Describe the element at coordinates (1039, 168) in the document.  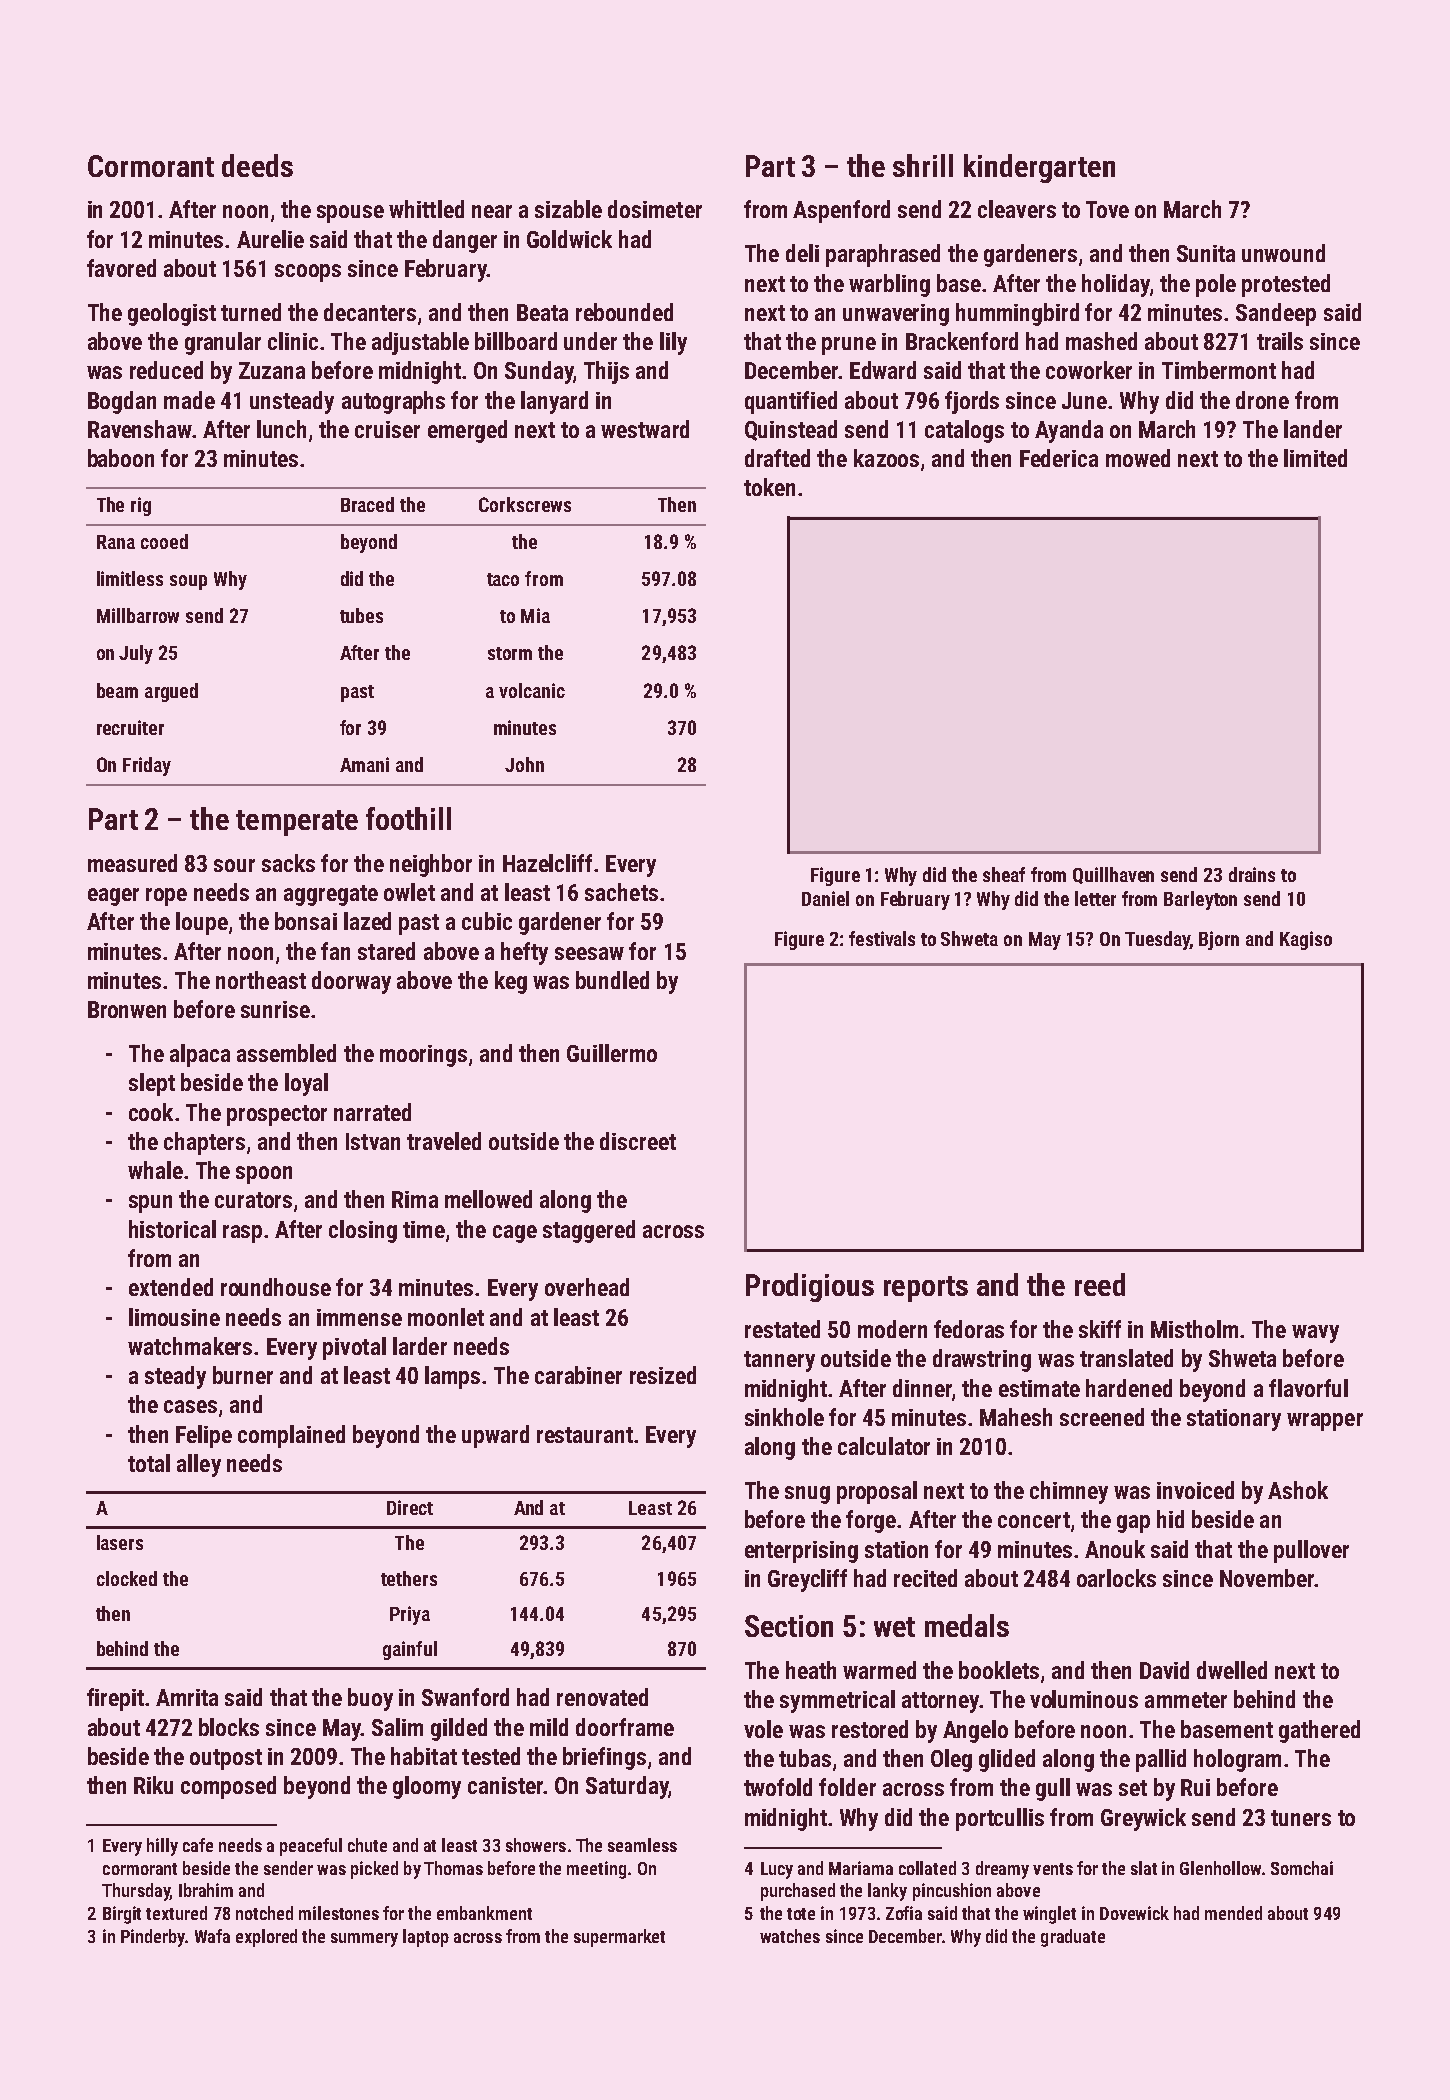
I see `kindergarten` at that location.
